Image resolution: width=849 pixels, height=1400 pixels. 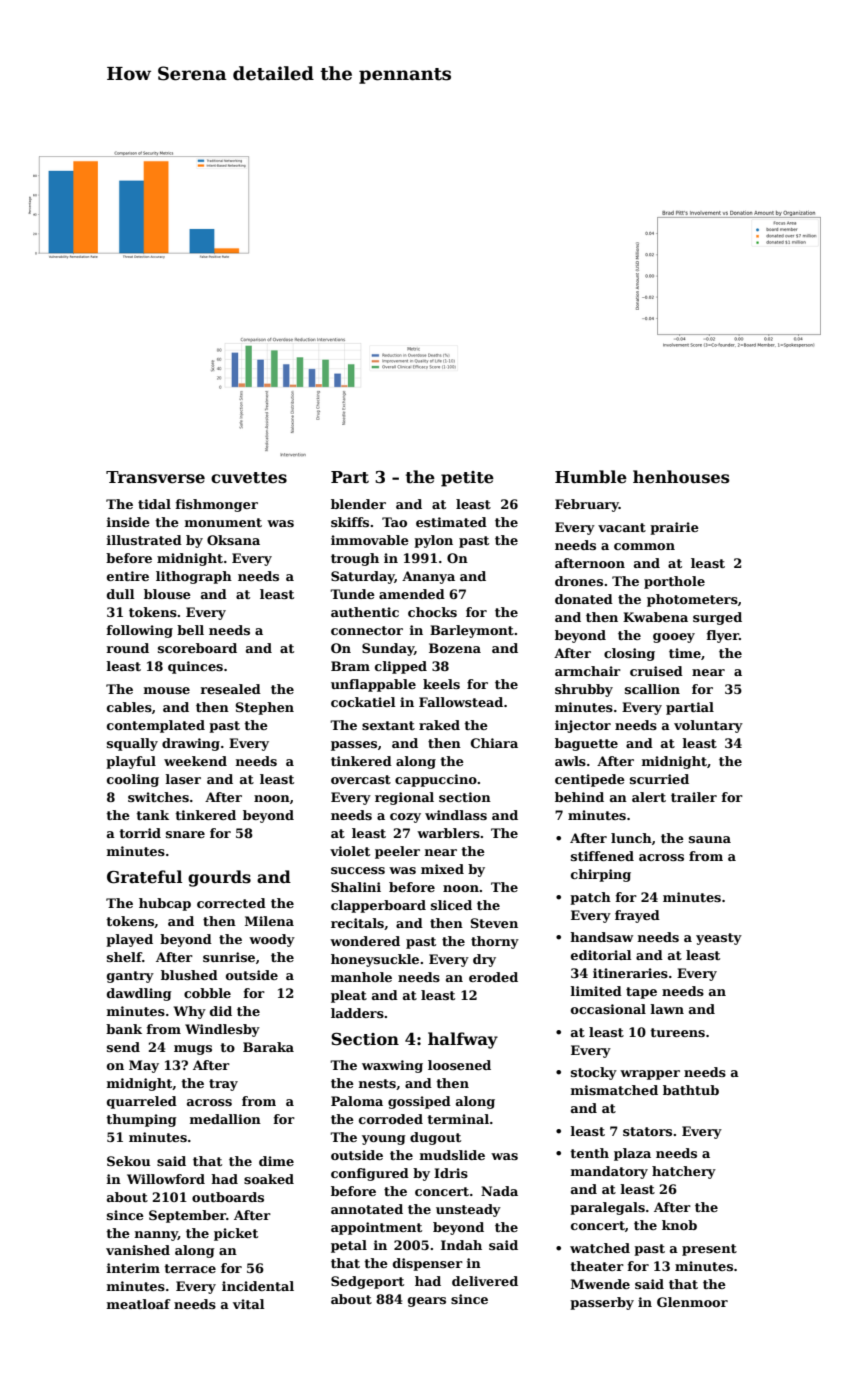 I want to click on estimated, so click(x=451, y=522).
